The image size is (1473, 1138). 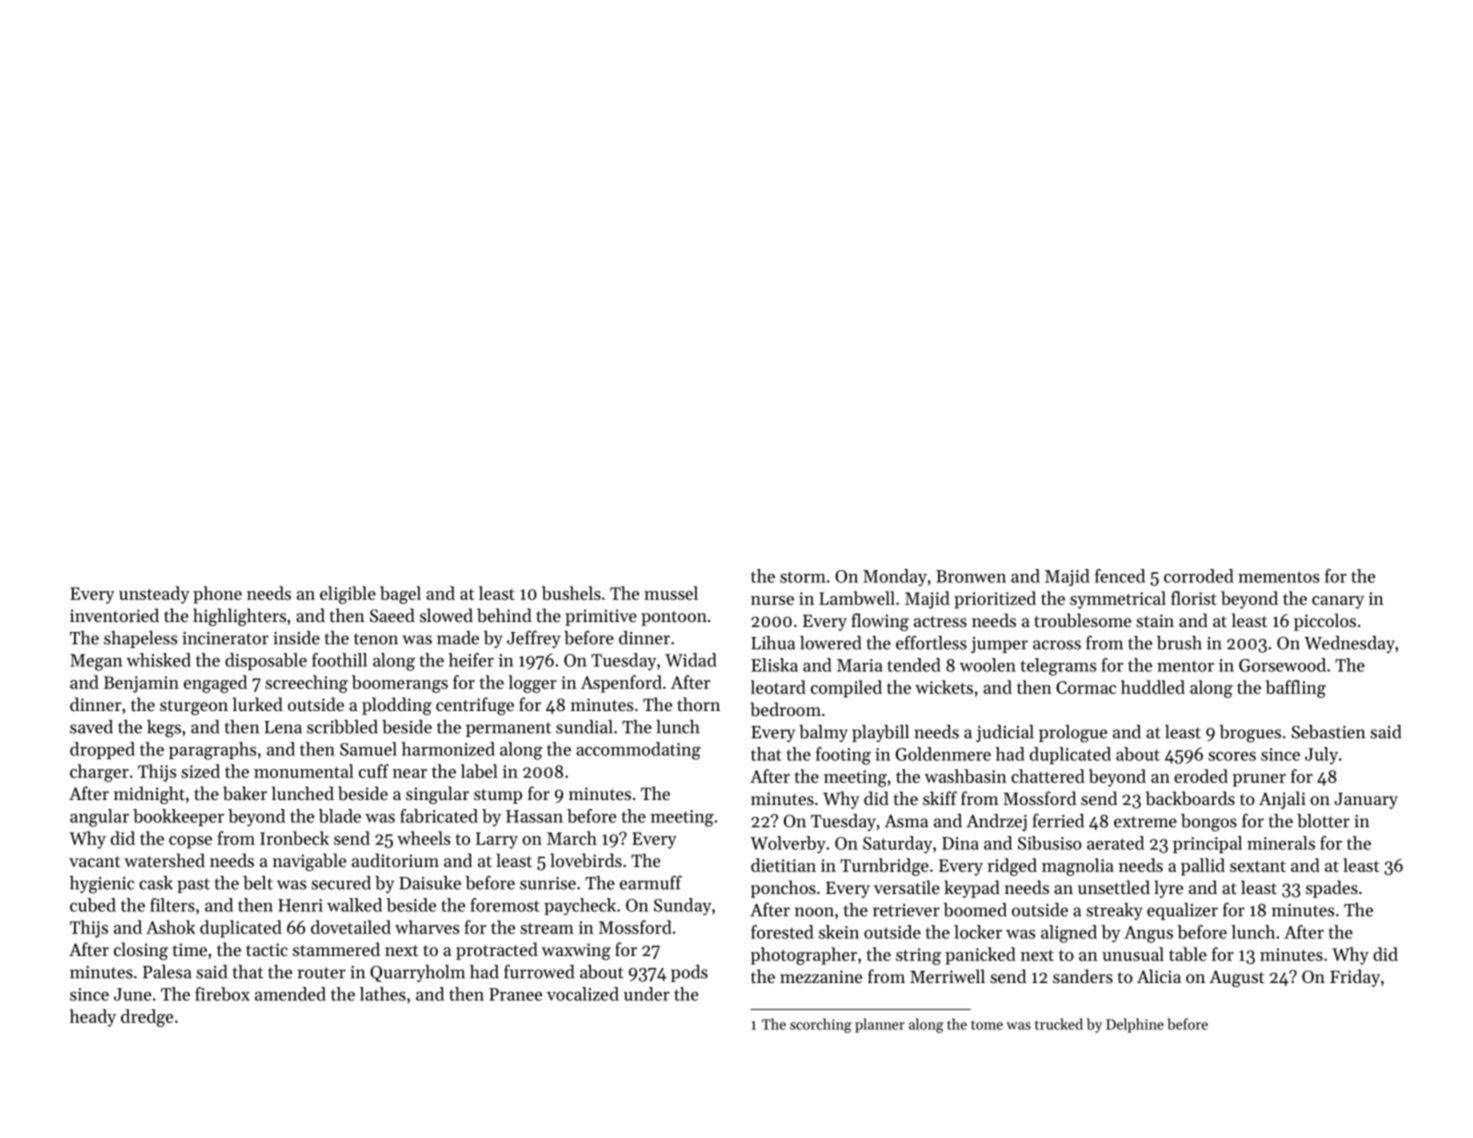 I want to click on corroded, so click(x=1199, y=576).
